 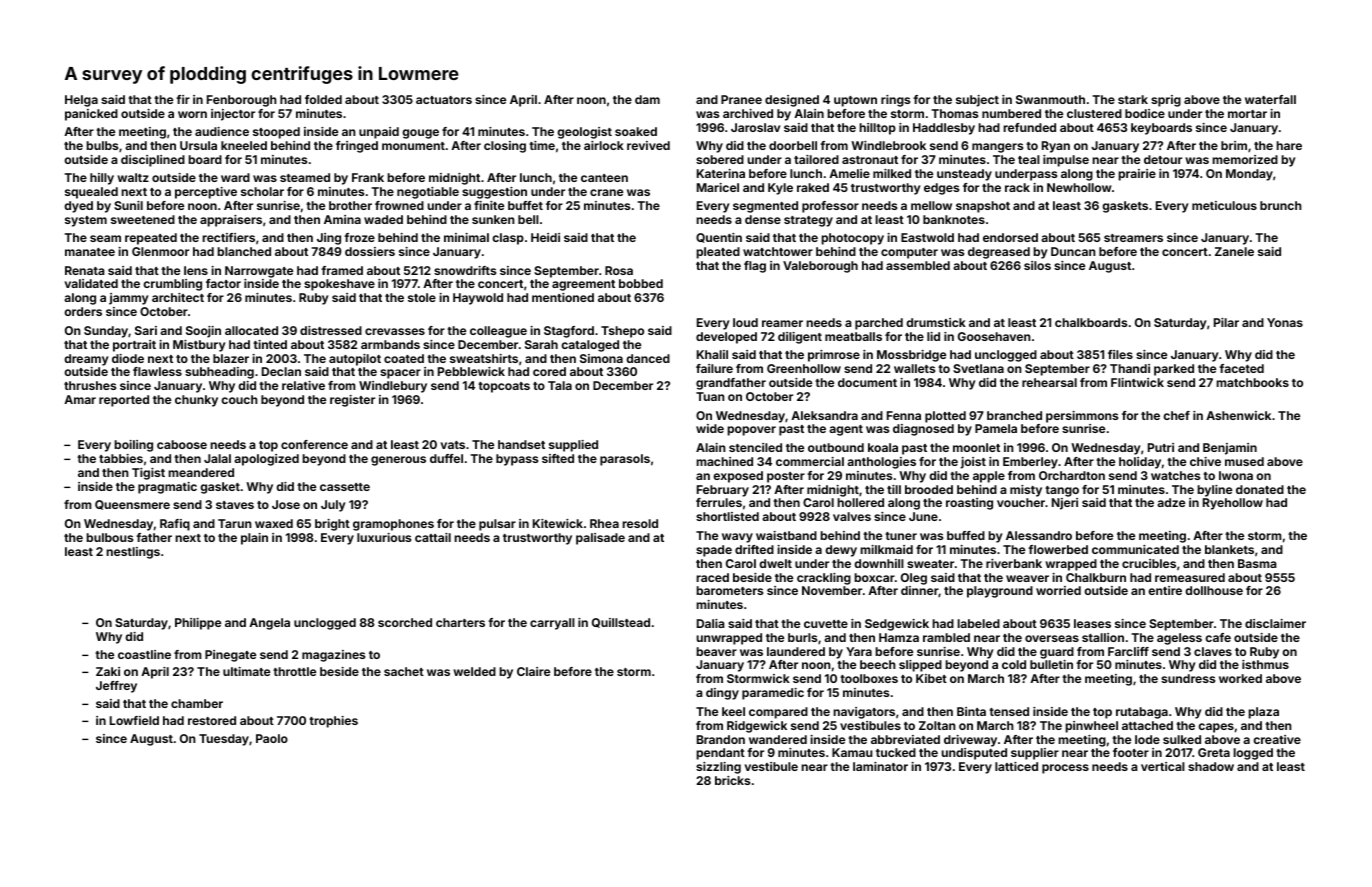 What do you see at coordinates (1165, 590) in the screenshot?
I see `entire` at bounding box center [1165, 590].
